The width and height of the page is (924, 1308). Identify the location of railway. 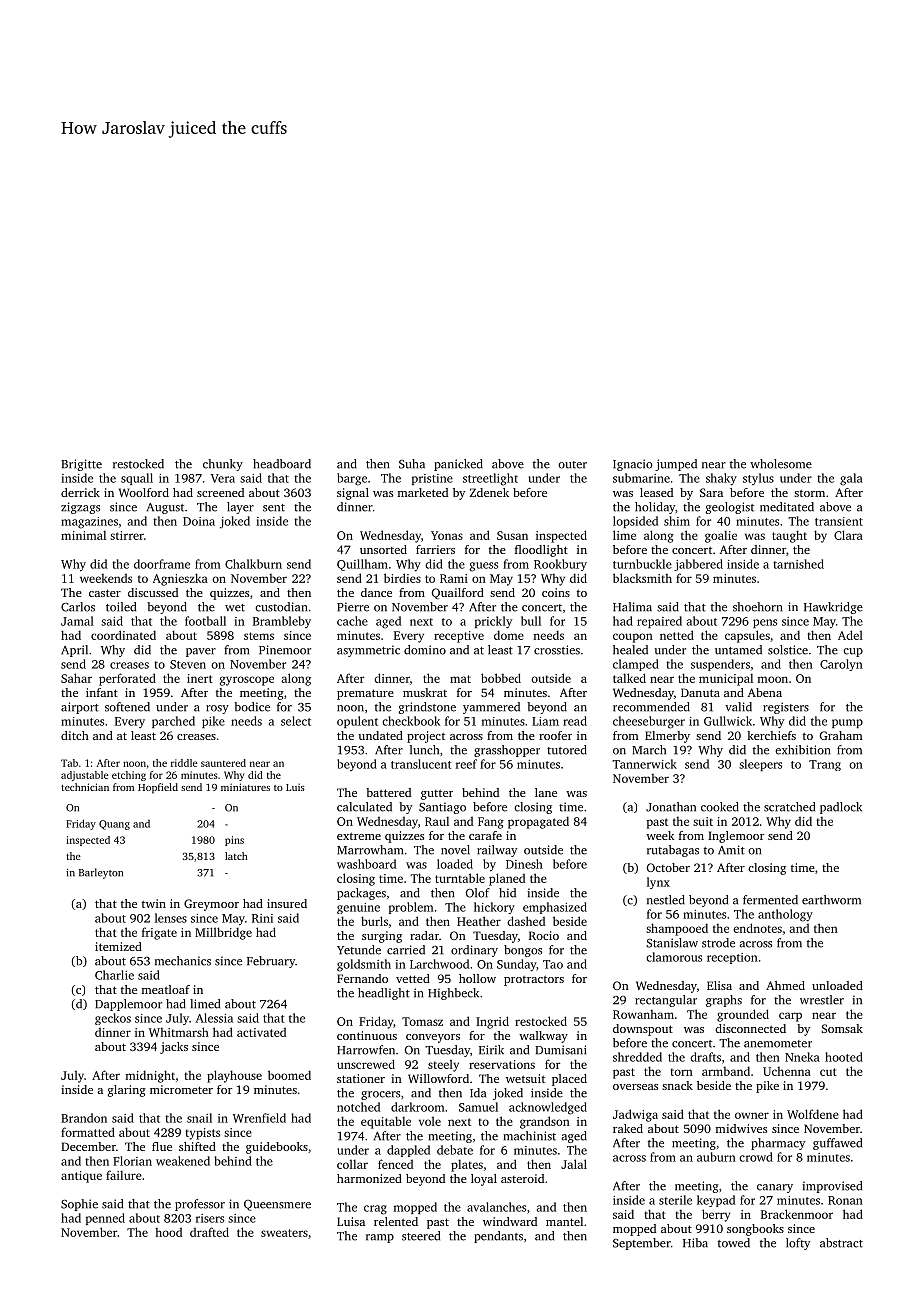
(497, 851).
